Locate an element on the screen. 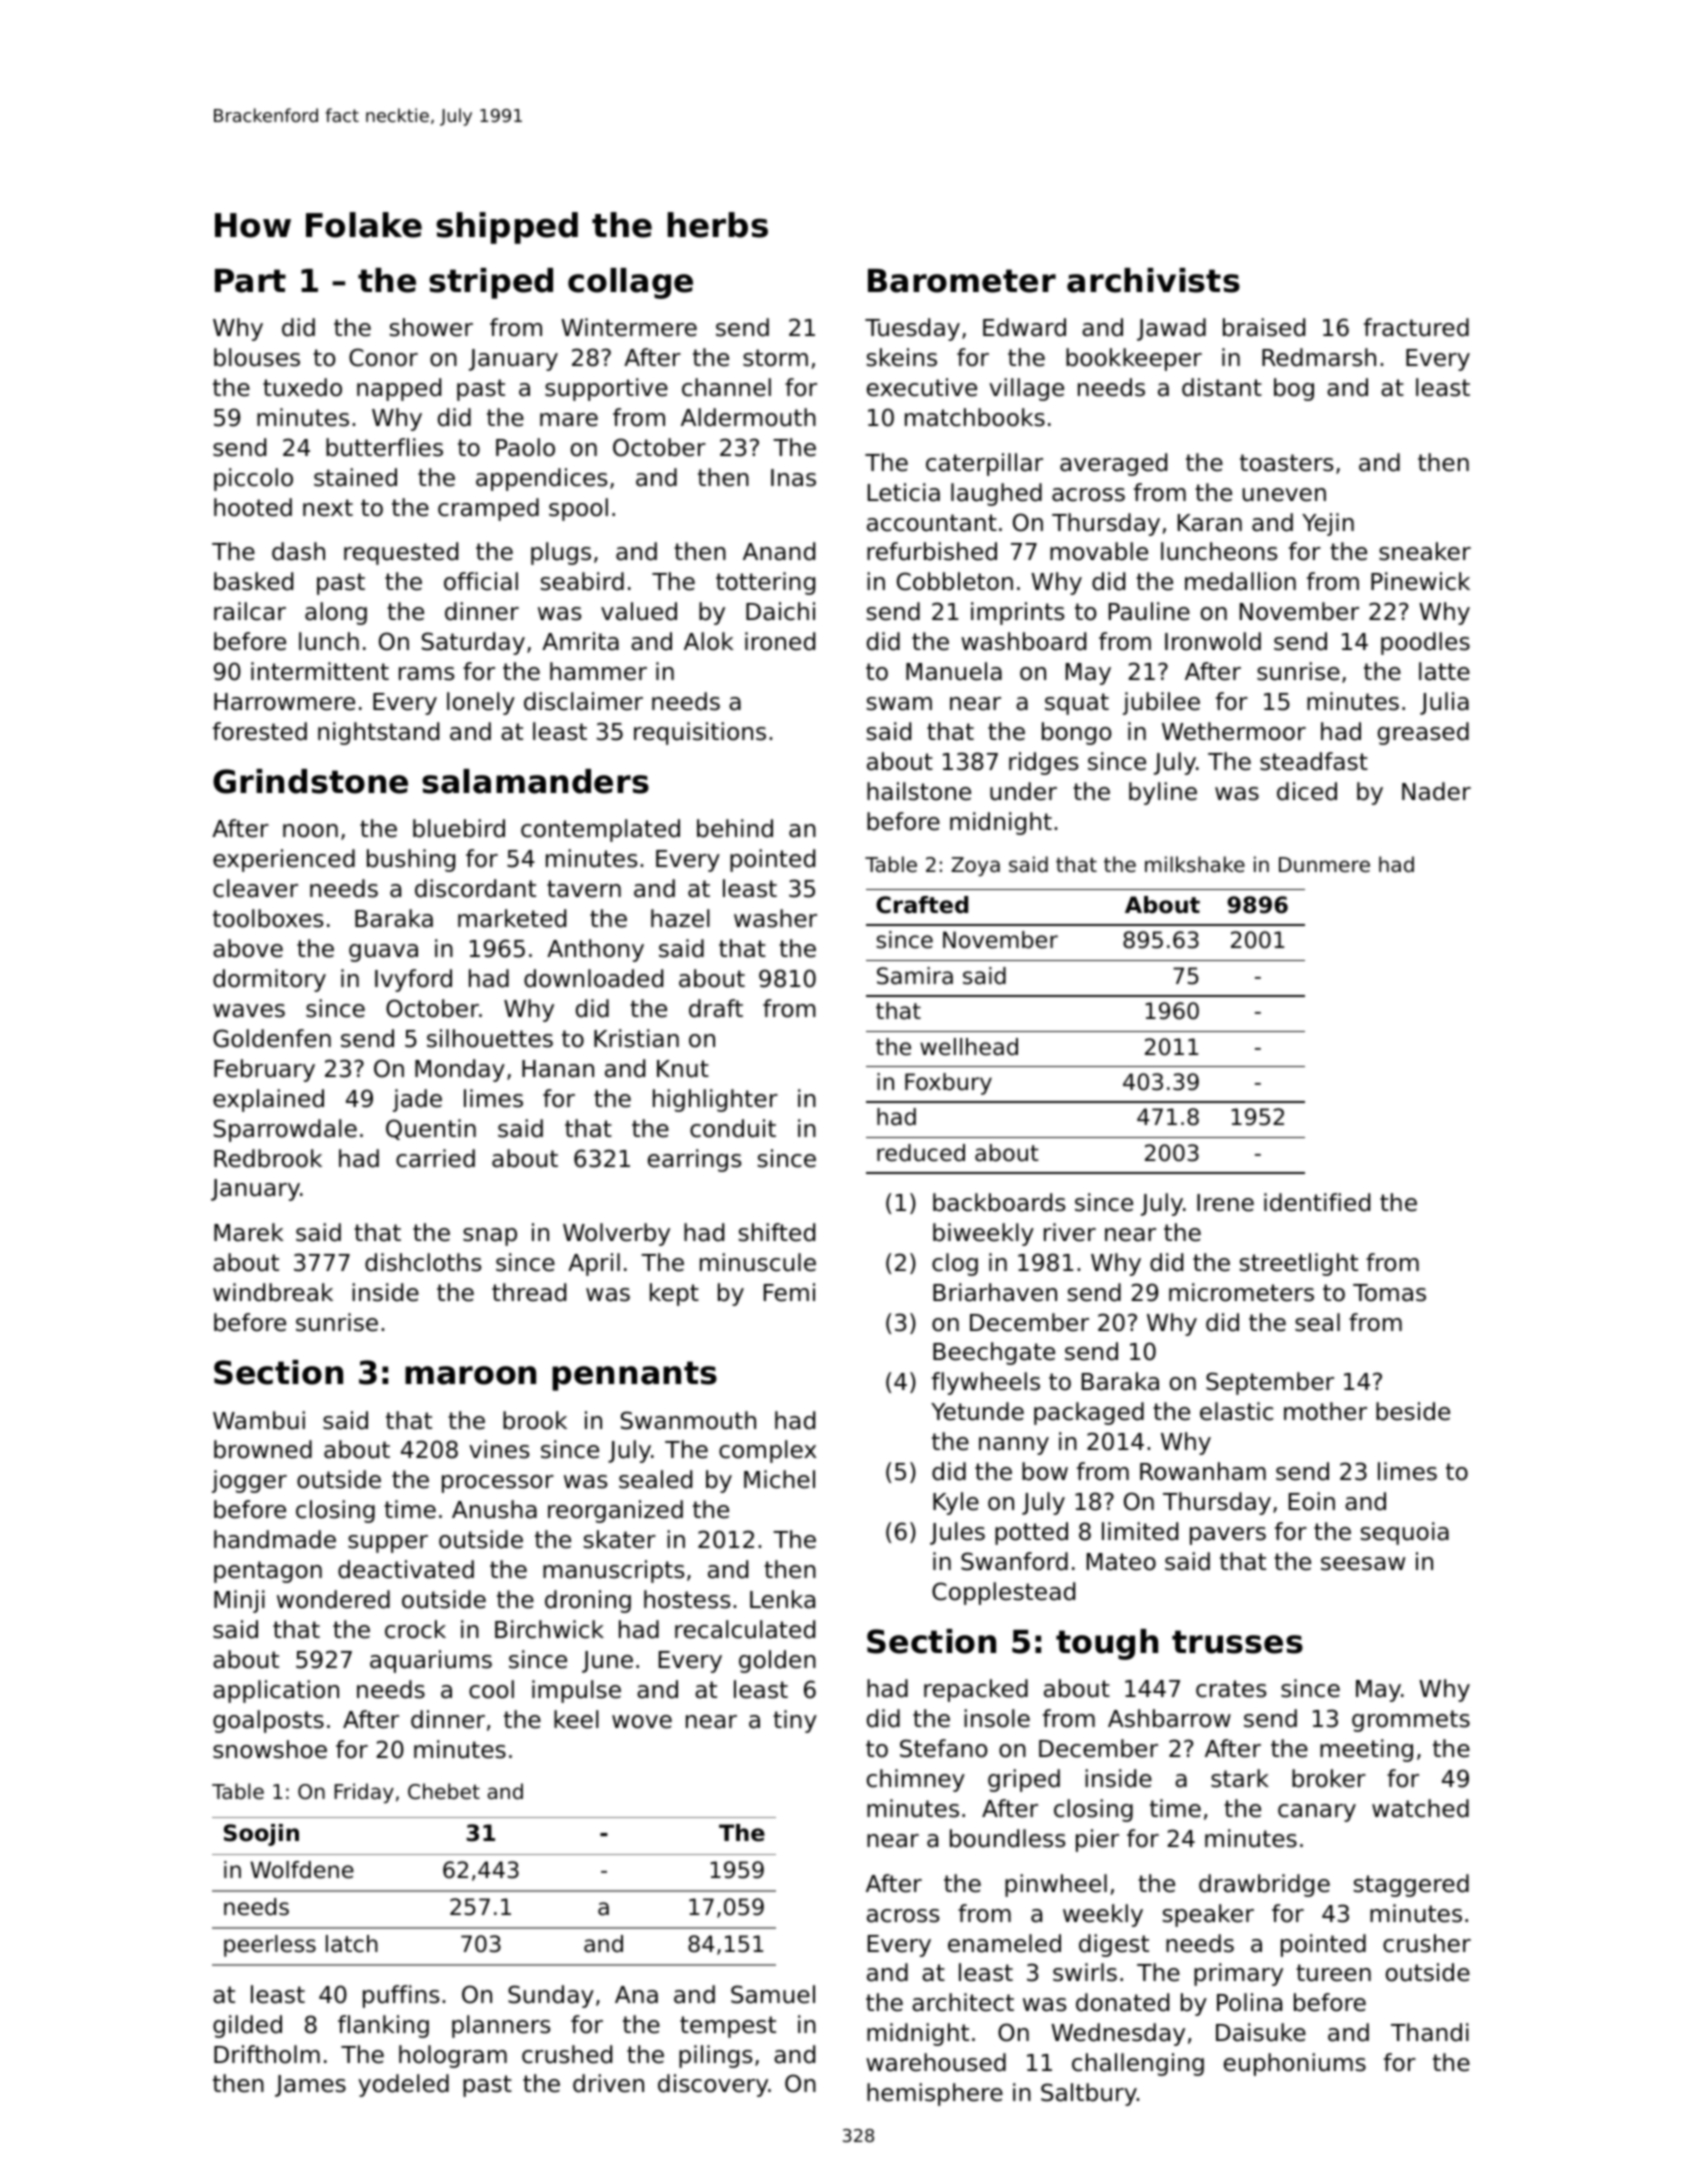  Dunmere is located at coordinates (1324, 865).
